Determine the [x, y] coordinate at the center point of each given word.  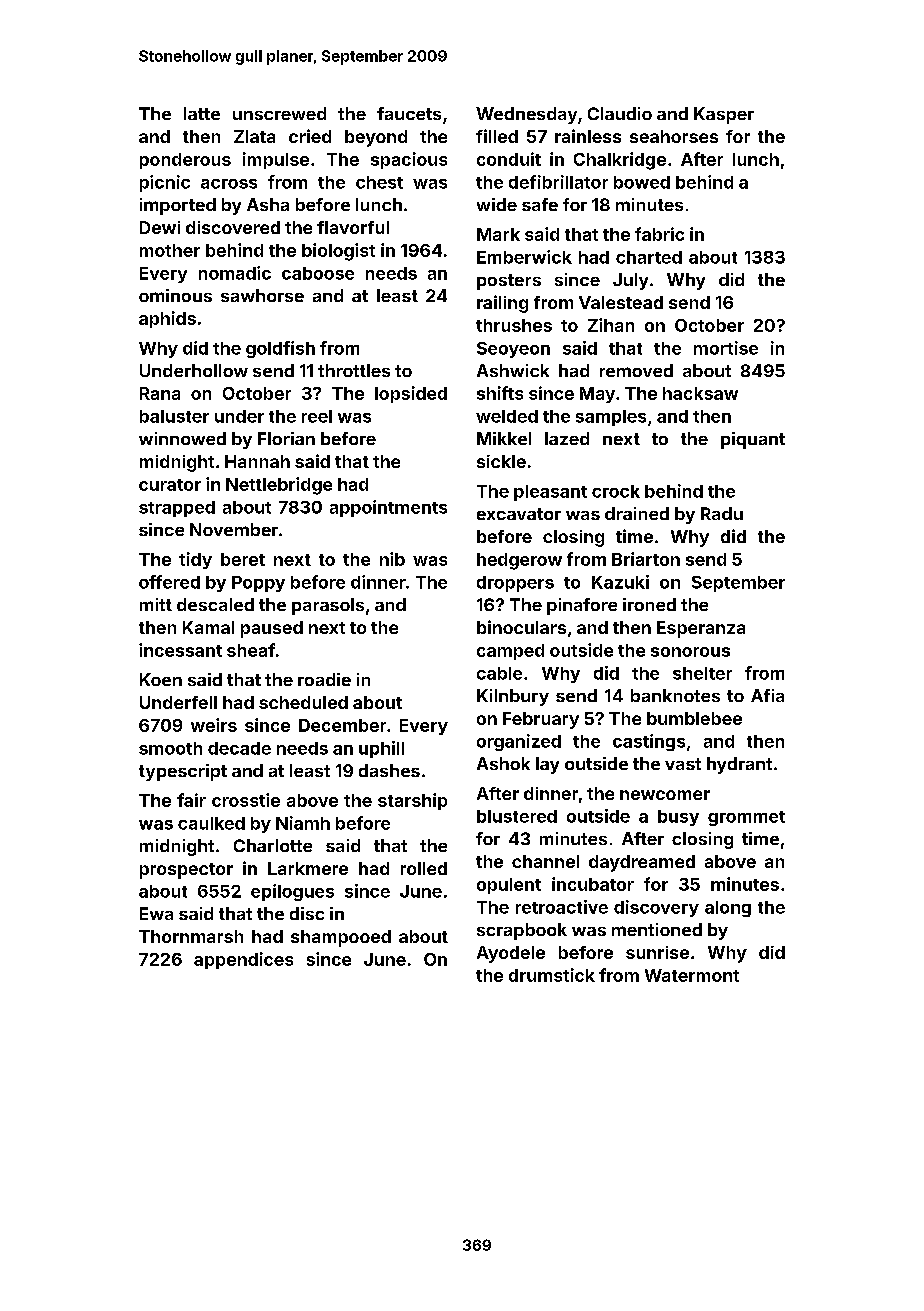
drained [637, 513]
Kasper [724, 115]
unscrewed [279, 113]
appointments [388, 508]
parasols [328, 606]
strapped [177, 509]
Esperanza [701, 629]
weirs [214, 725]
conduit [509, 159]
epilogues [292, 892]
